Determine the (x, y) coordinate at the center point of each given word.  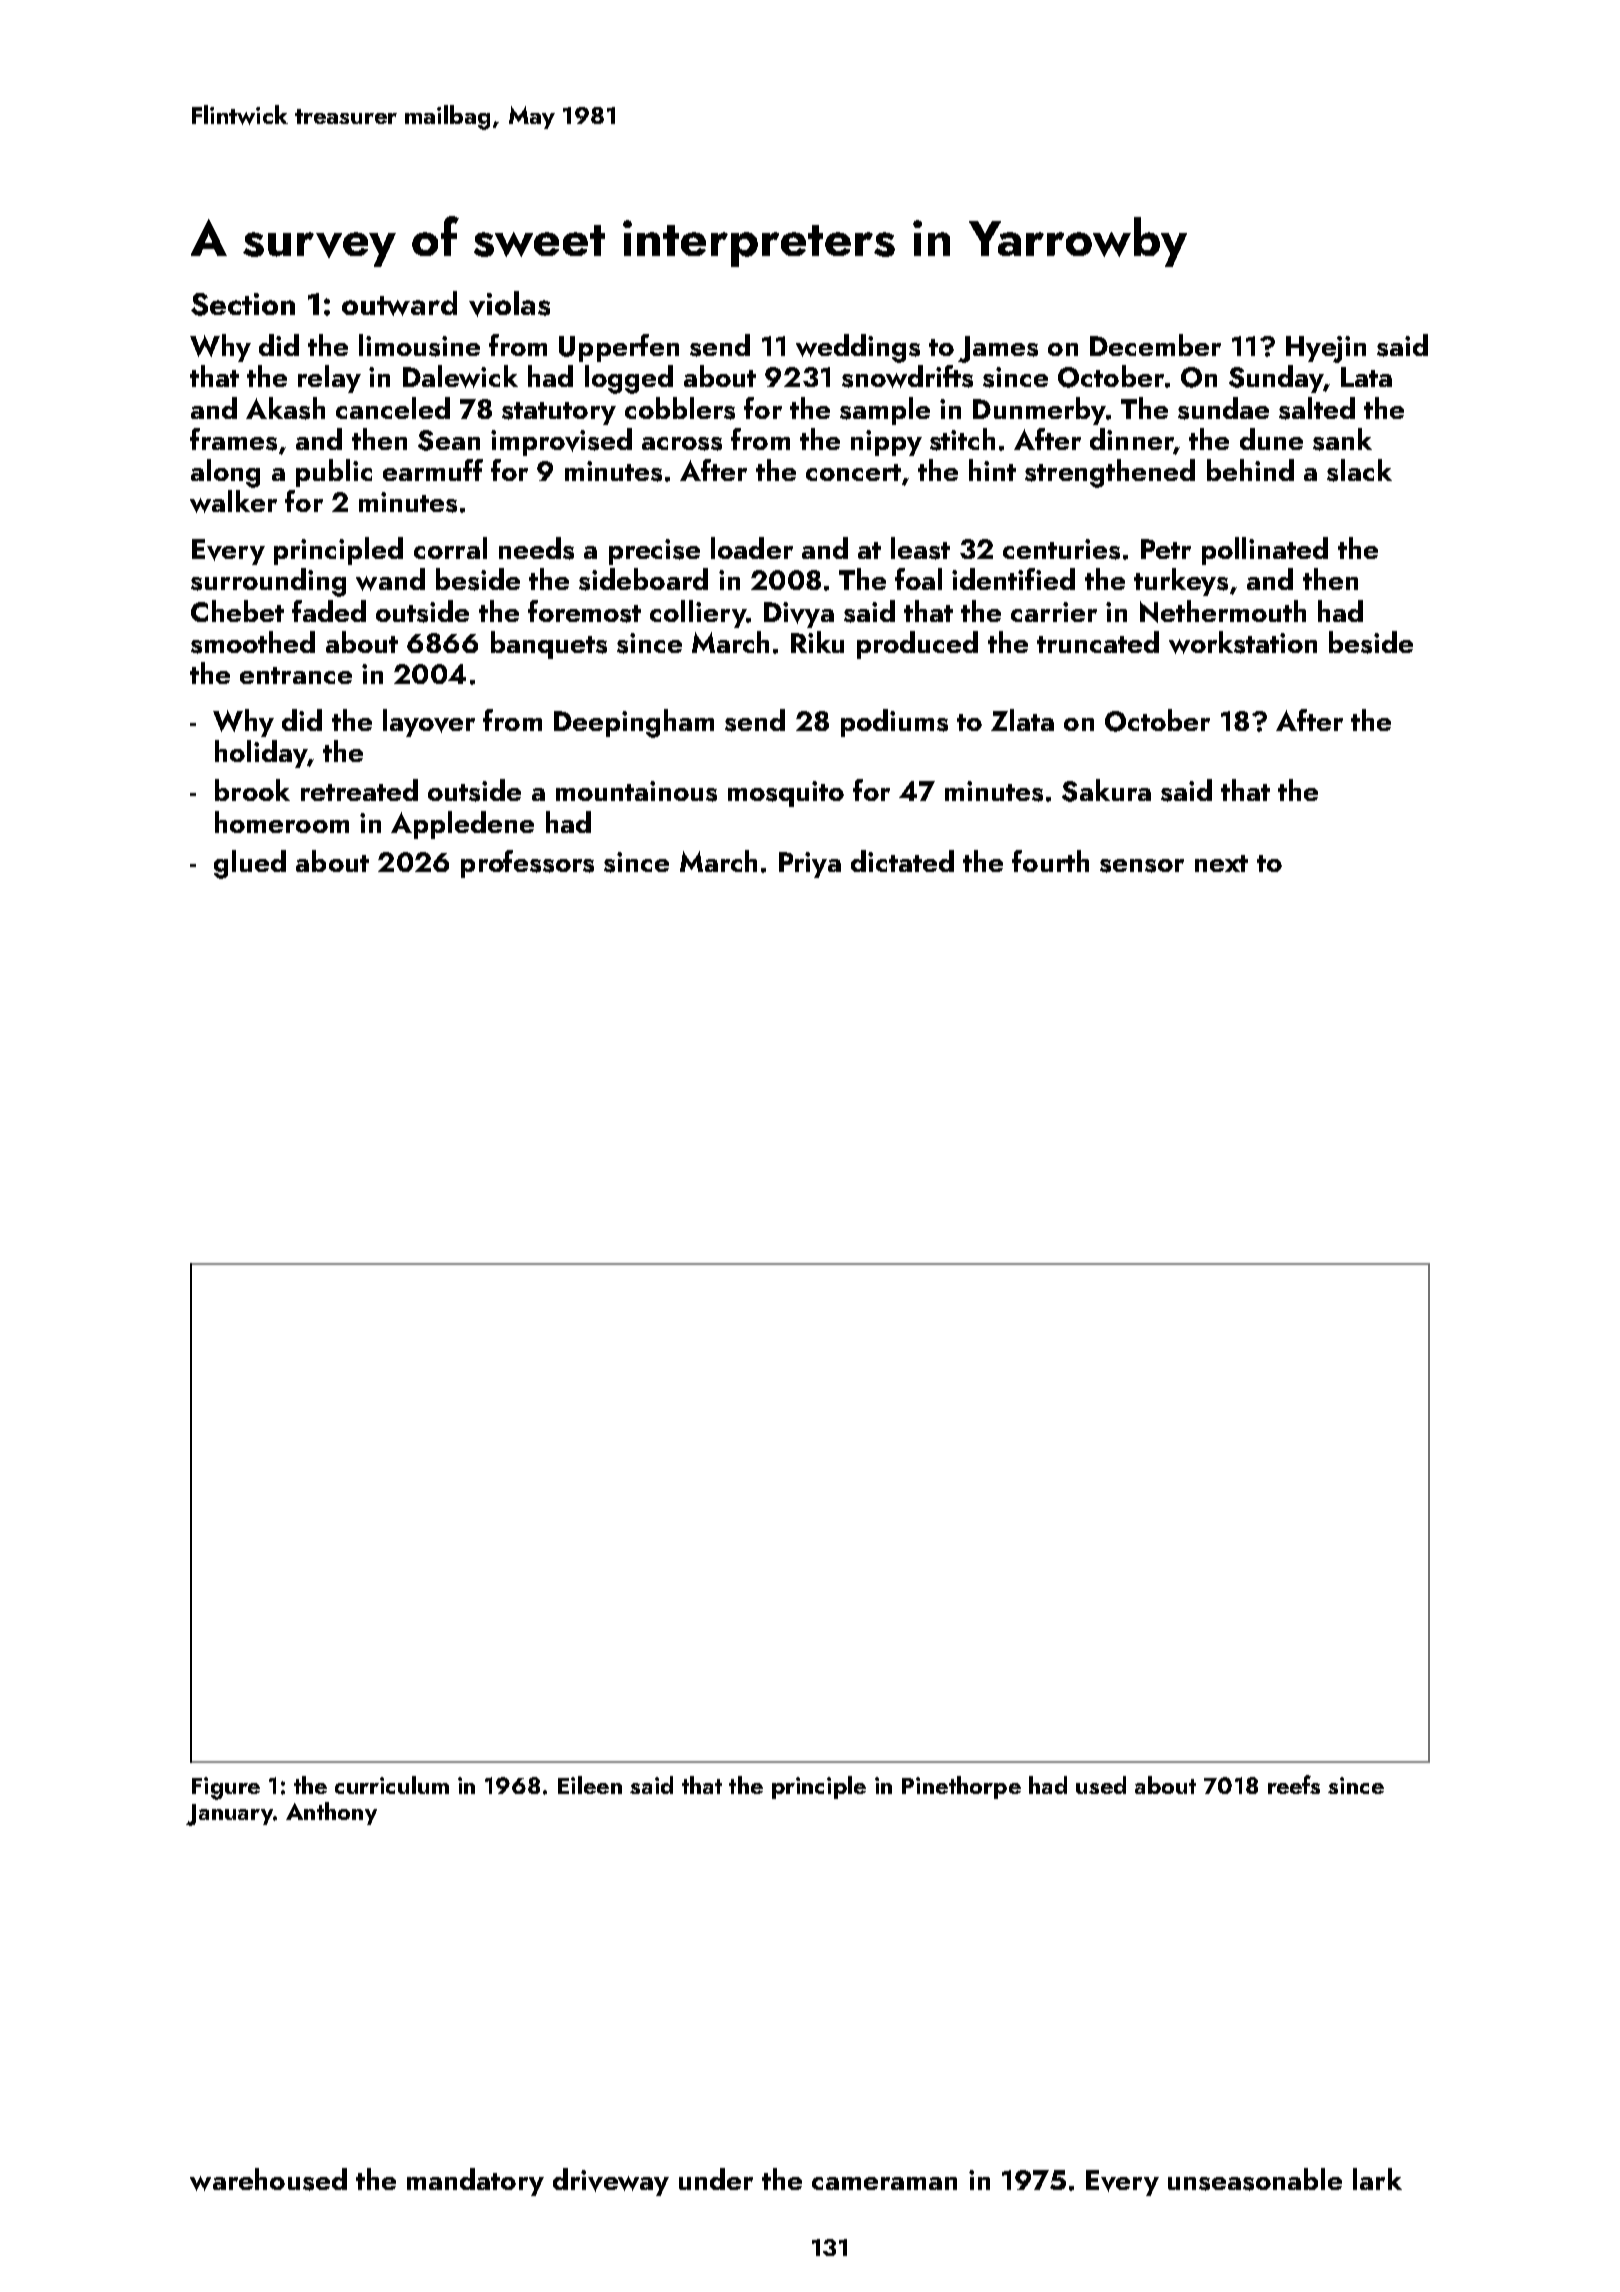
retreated (359, 790)
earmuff (433, 470)
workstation (1243, 642)
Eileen (590, 1785)
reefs (1294, 1784)
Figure (226, 1788)
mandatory (475, 2182)
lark (1377, 2179)
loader (752, 548)
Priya (810, 865)
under (716, 2179)
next (1221, 863)
